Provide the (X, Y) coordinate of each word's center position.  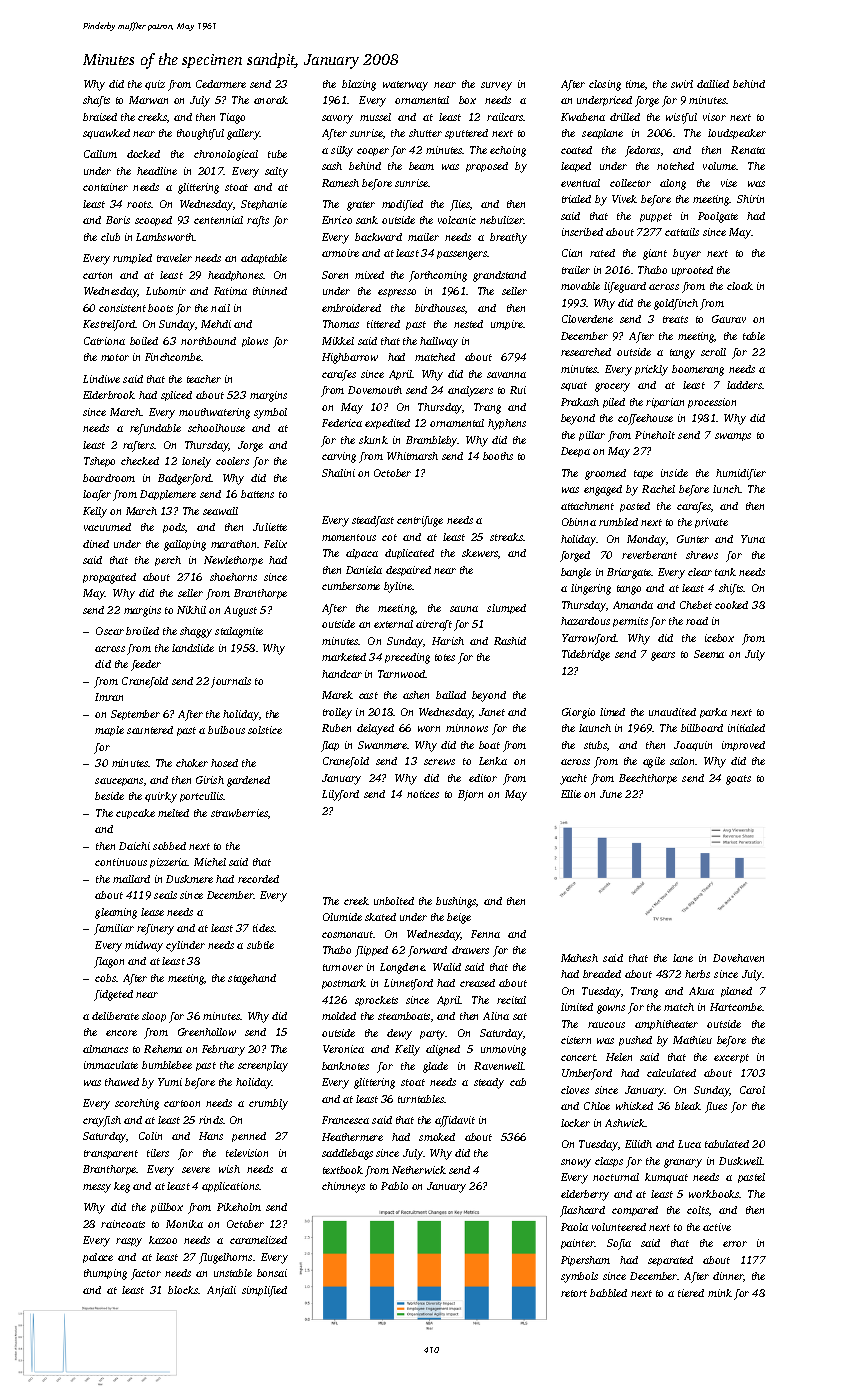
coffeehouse (645, 419)
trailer (576, 270)
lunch (726, 489)
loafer (97, 495)
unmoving (503, 1050)
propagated (109, 578)
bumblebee (167, 1065)
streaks (507, 537)
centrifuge (420, 521)
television (247, 1153)
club (110, 237)
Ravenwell (499, 1066)
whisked (634, 1106)
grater (361, 206)
